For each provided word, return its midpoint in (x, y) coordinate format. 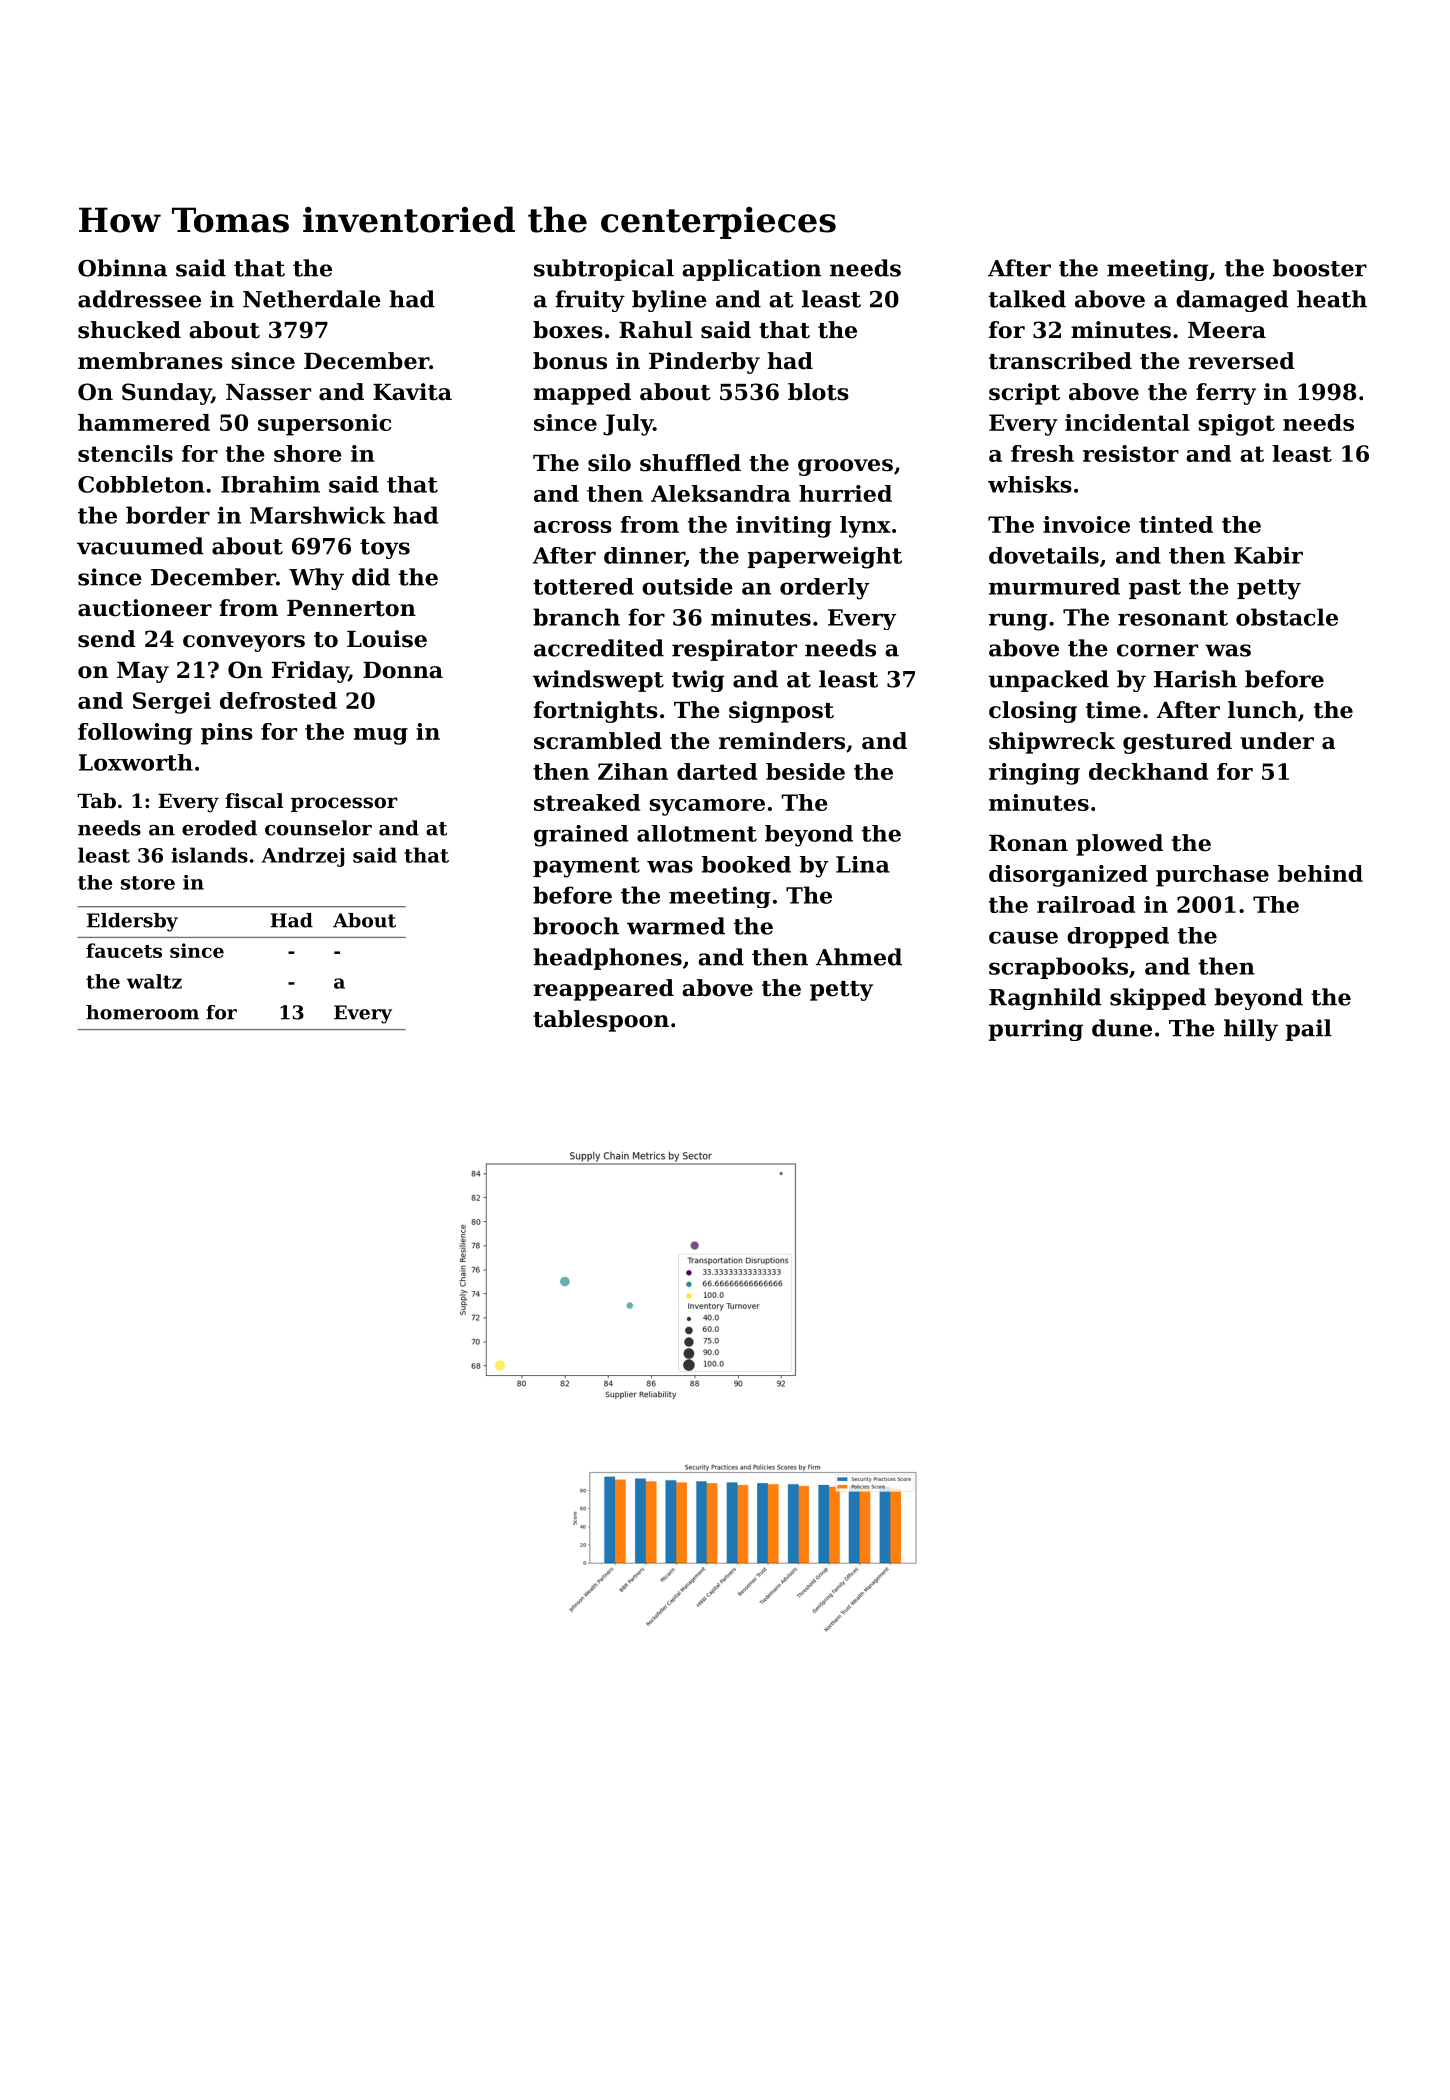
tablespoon (601, 1021)
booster (1320, 268)
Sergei (172, 703)
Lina (863, 864)
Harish (1195, 679)
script (1024, 394)
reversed (1241, 361)
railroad (1086, 904)
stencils (125, 453)
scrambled (598, 741)
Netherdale (312, 299)
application (751, 270)
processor (344, 804)
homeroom (142, 1012)
